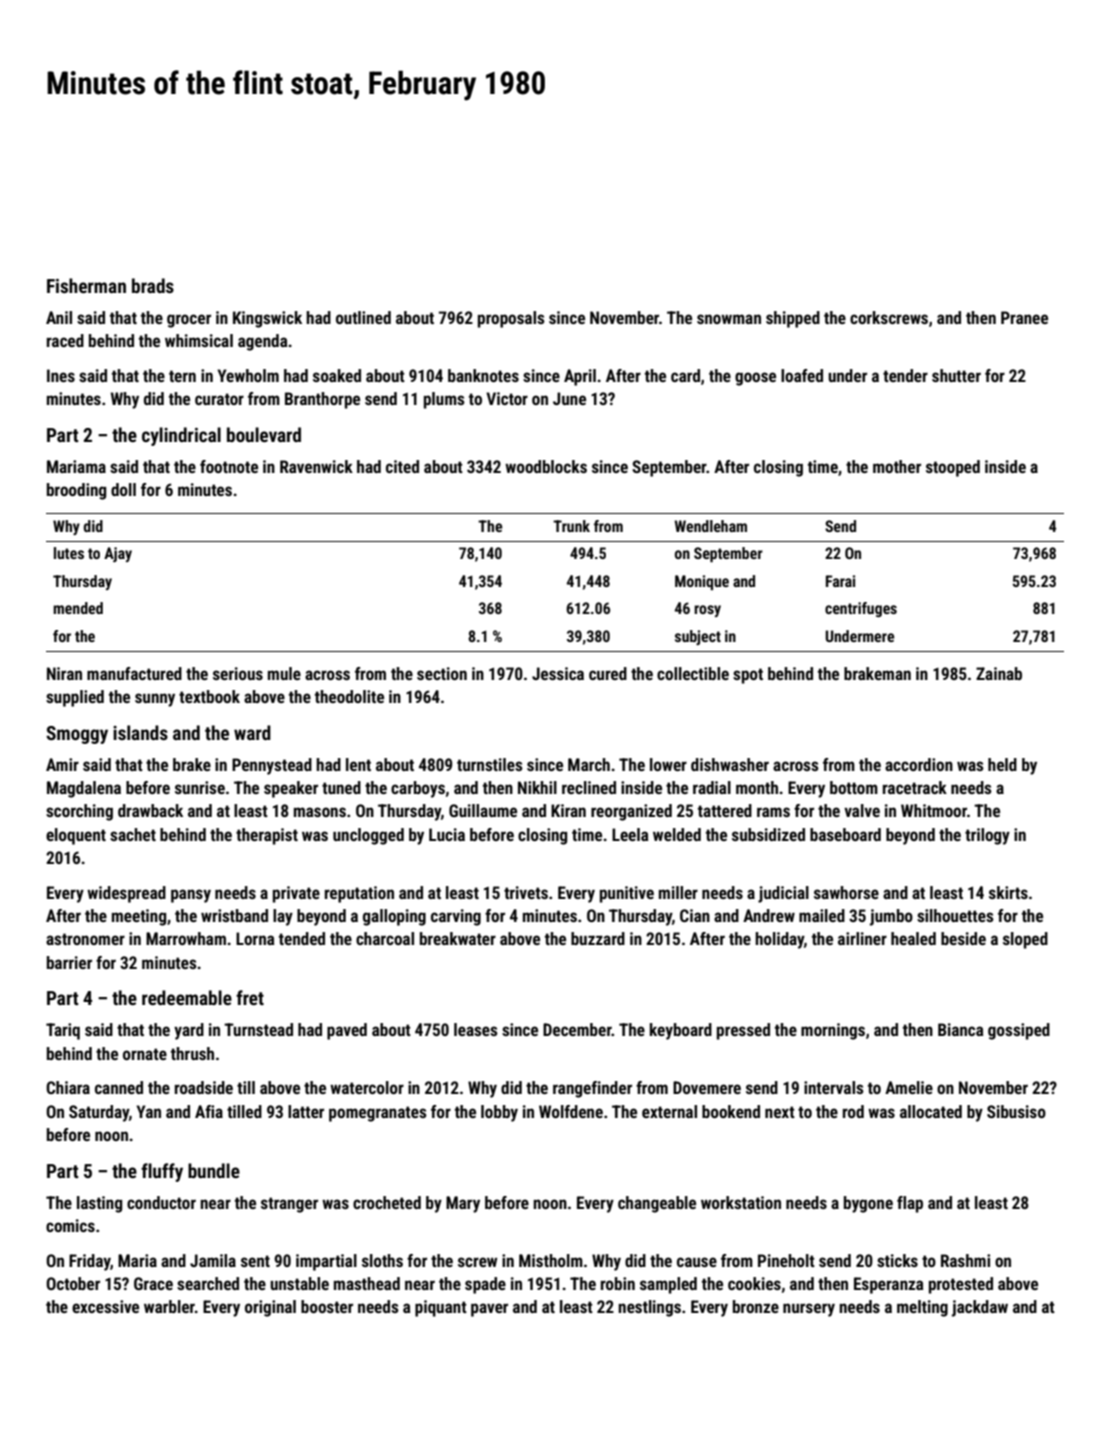  What do you see at coordinates (793, 319) in the screenshot?
I see `shipped` at bounding box center [793, 319].
